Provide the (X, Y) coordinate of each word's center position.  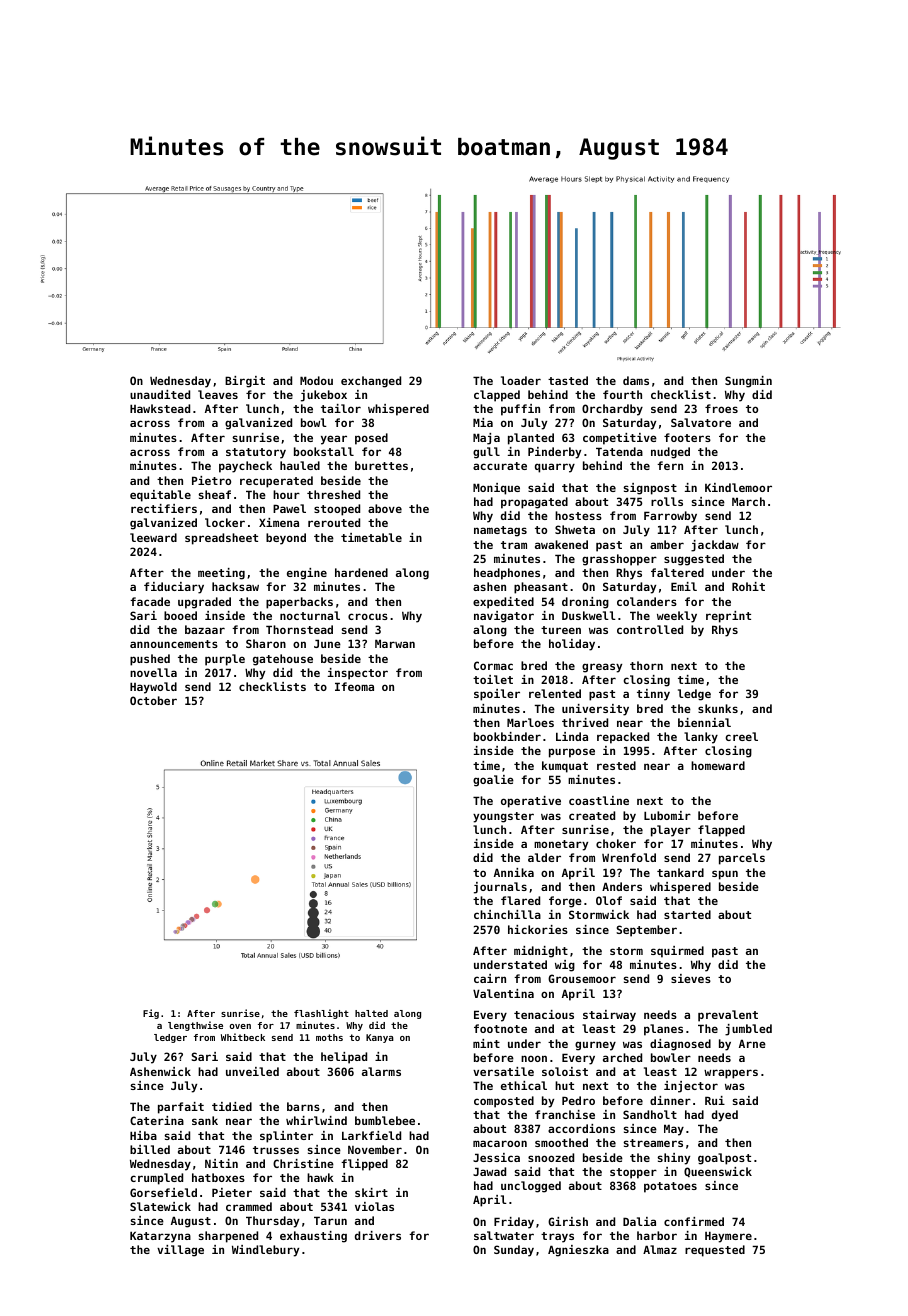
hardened (361, 572)
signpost (650, 489)
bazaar (205, 629)
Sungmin (748, 382)
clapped (497, 396)
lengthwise (195, 1026)
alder (544, 857)
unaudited (160, 394)
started (687, 914)
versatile (503, 1071)
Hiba (143, 1135)
